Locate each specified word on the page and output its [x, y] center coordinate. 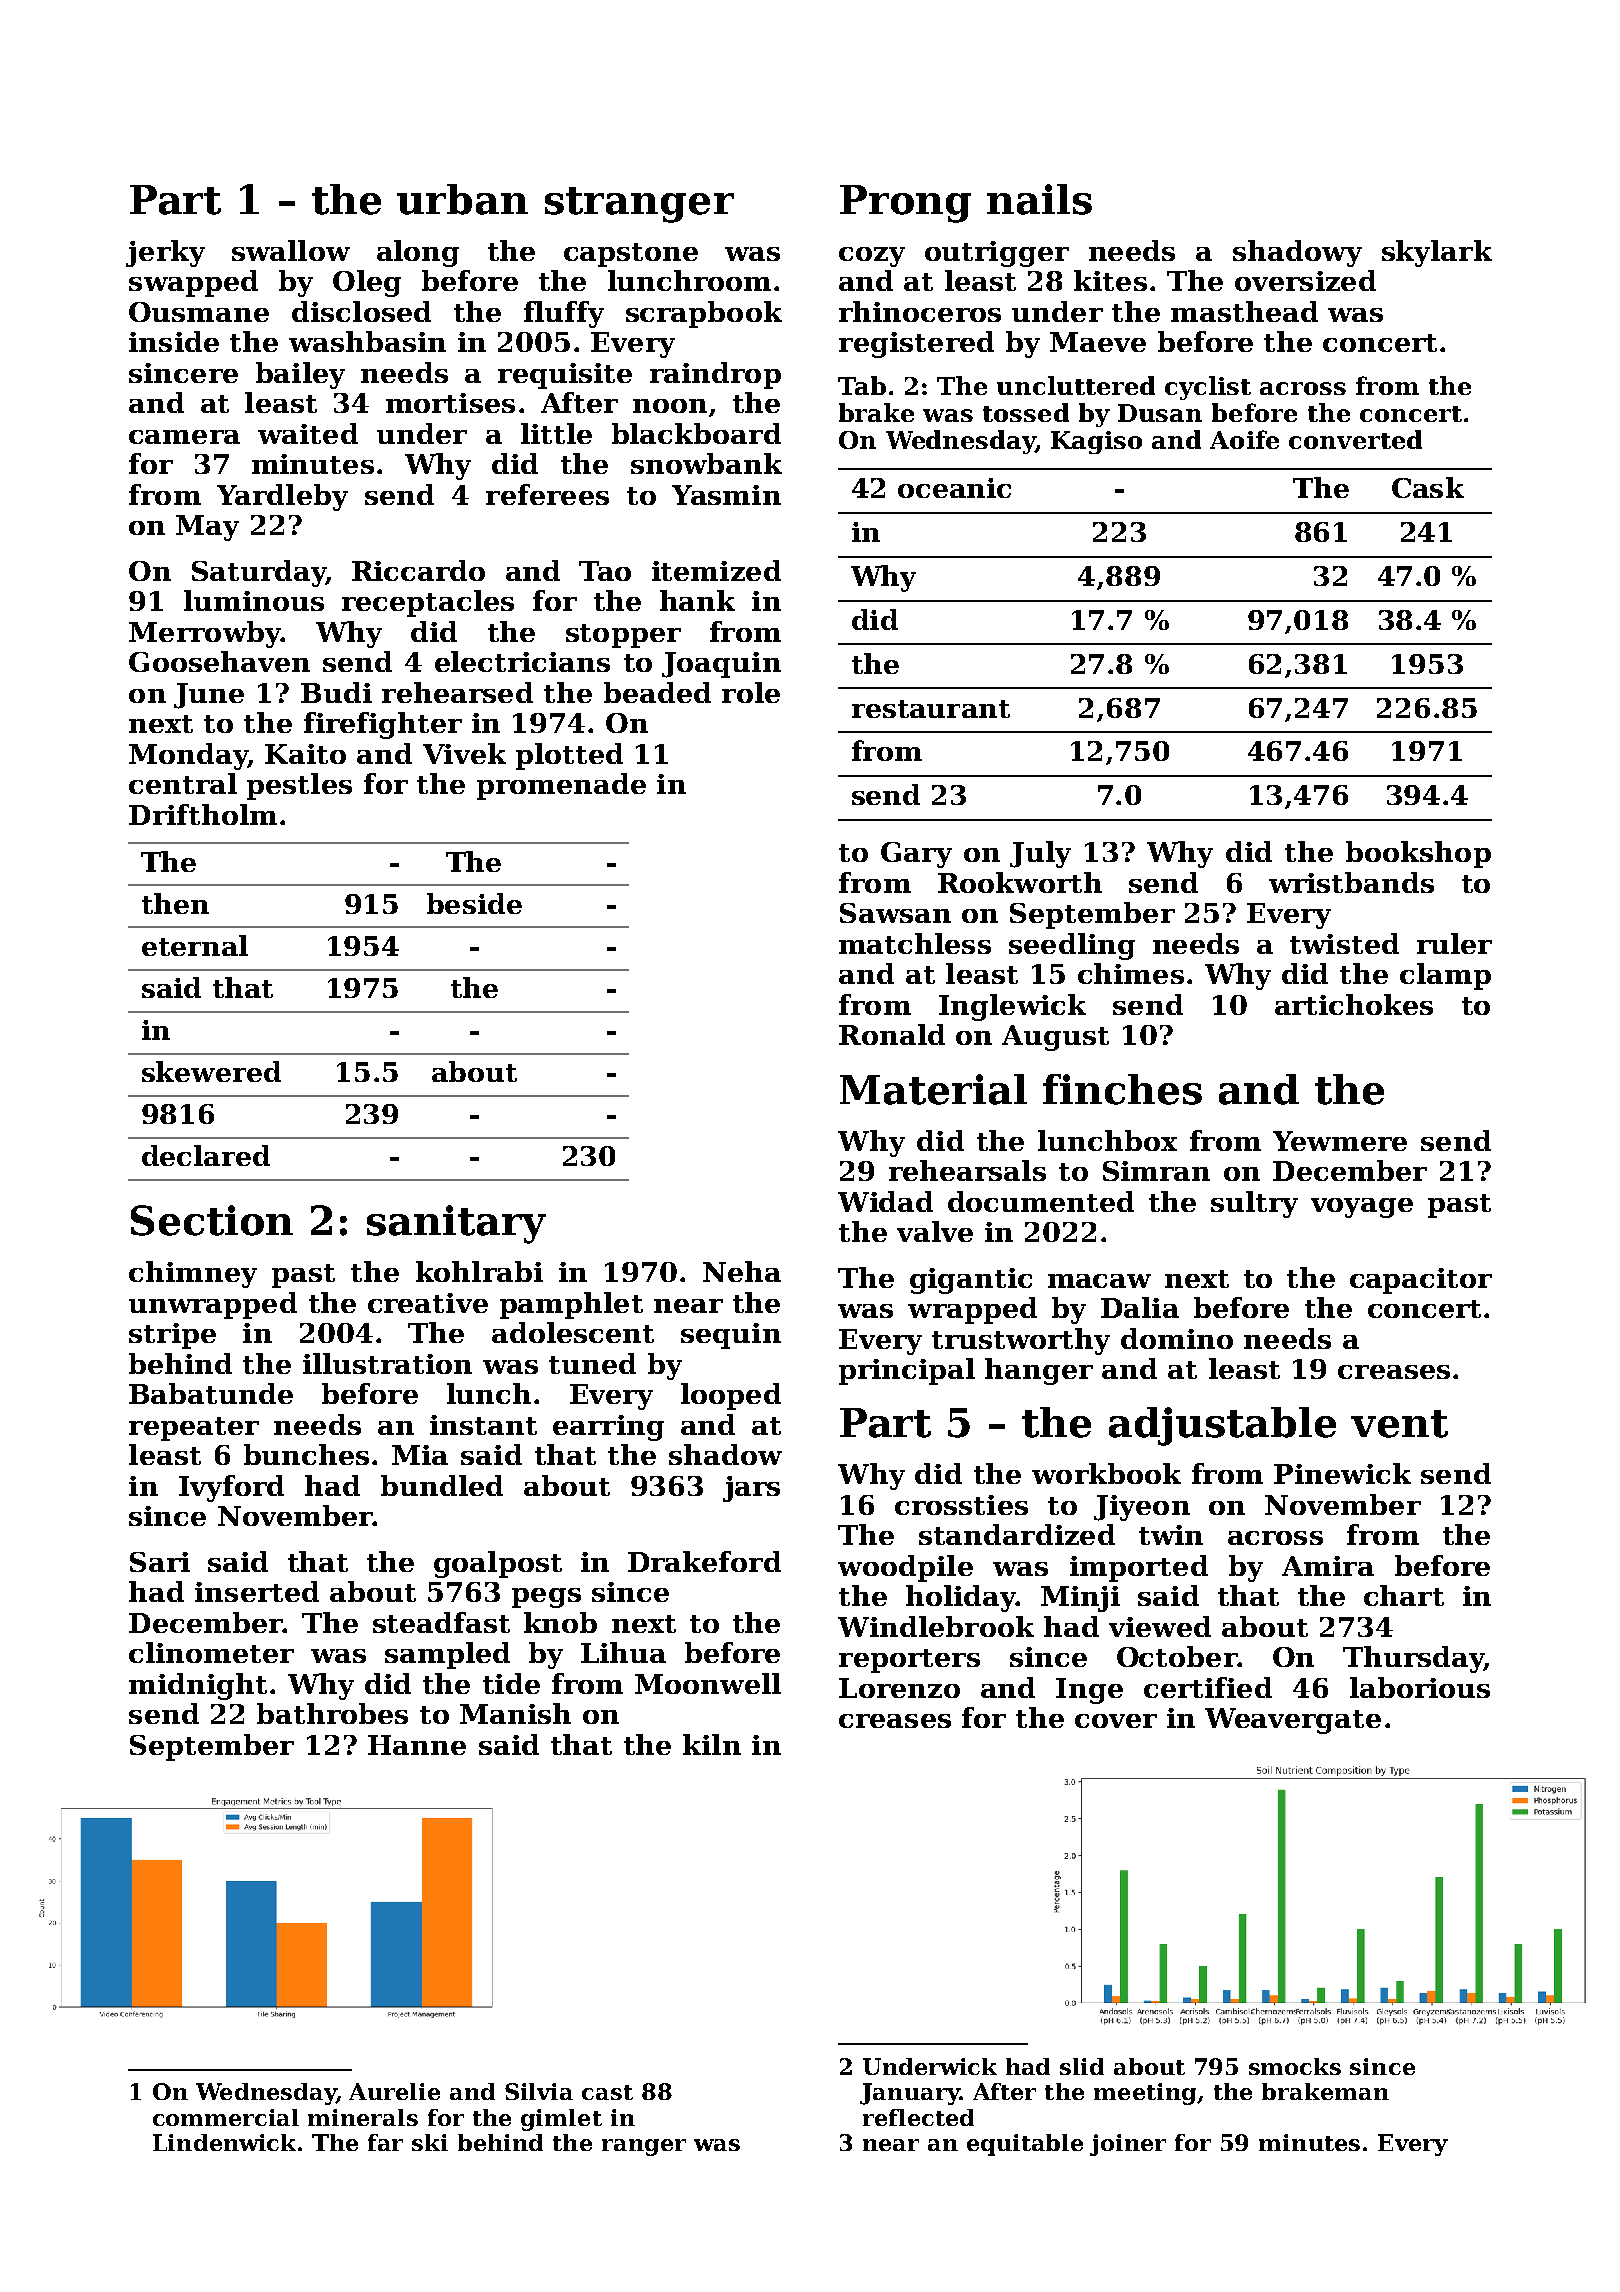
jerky [165, 253]
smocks [1295, 2066]
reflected [918, 2117]
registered [916, 344]
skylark [1437, 253]
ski [430, 2142]
